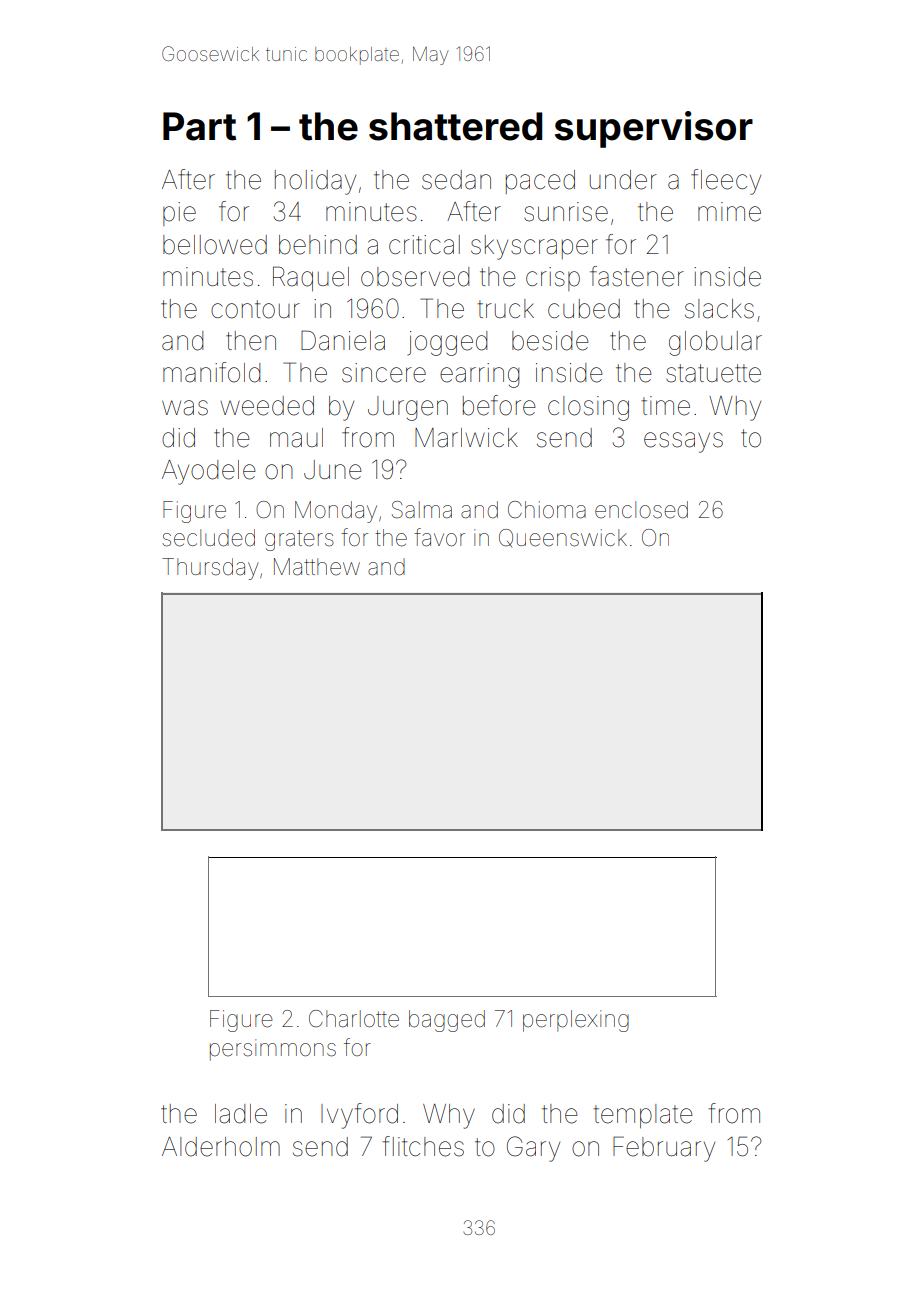 This page has width=924, height=1311. Describe the element at coordinates (332, 470) in the page. I see `June` at that location.
